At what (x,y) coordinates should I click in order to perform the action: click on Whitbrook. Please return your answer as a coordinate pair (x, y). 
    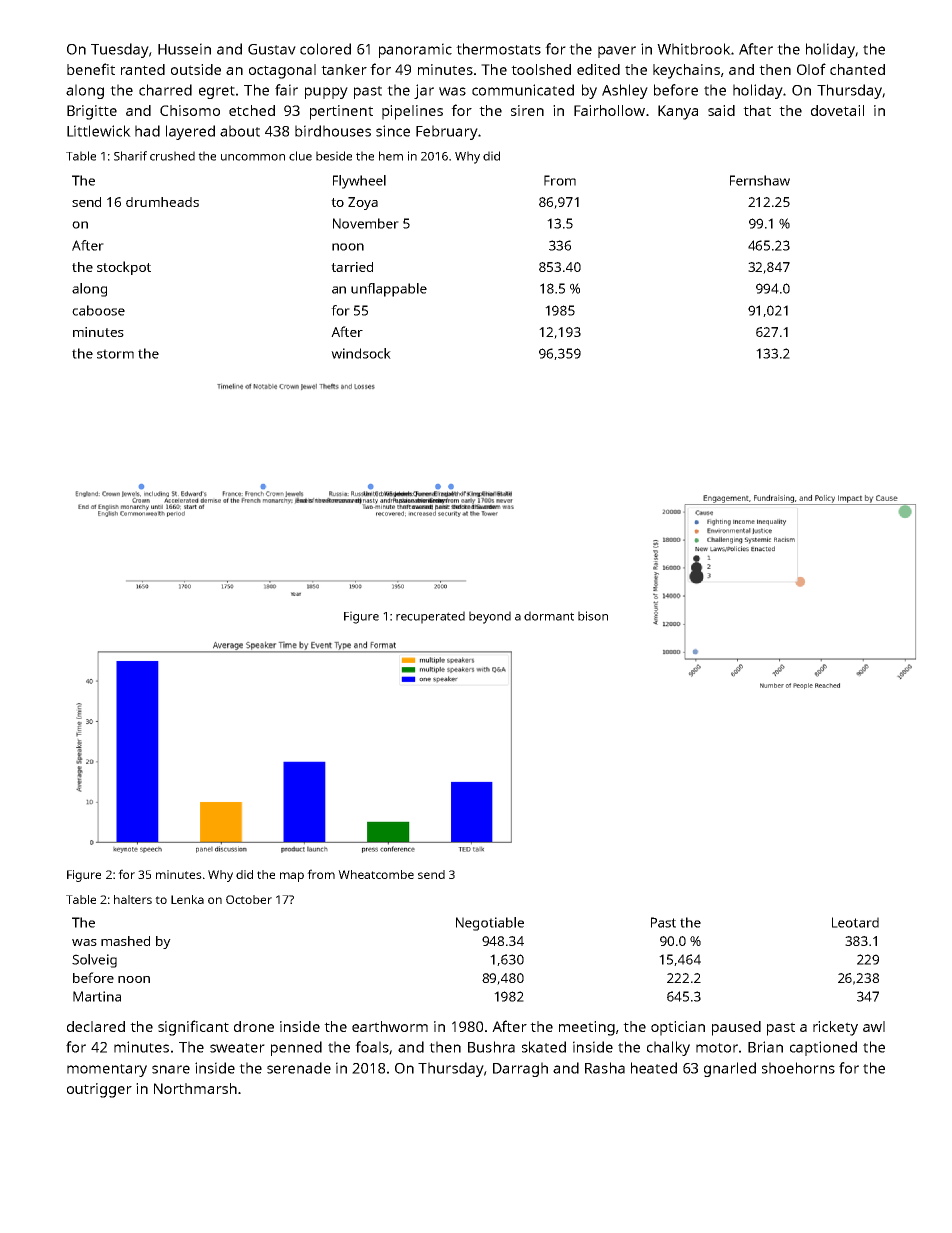
    Looking at the image, I should click on (694, 49).
